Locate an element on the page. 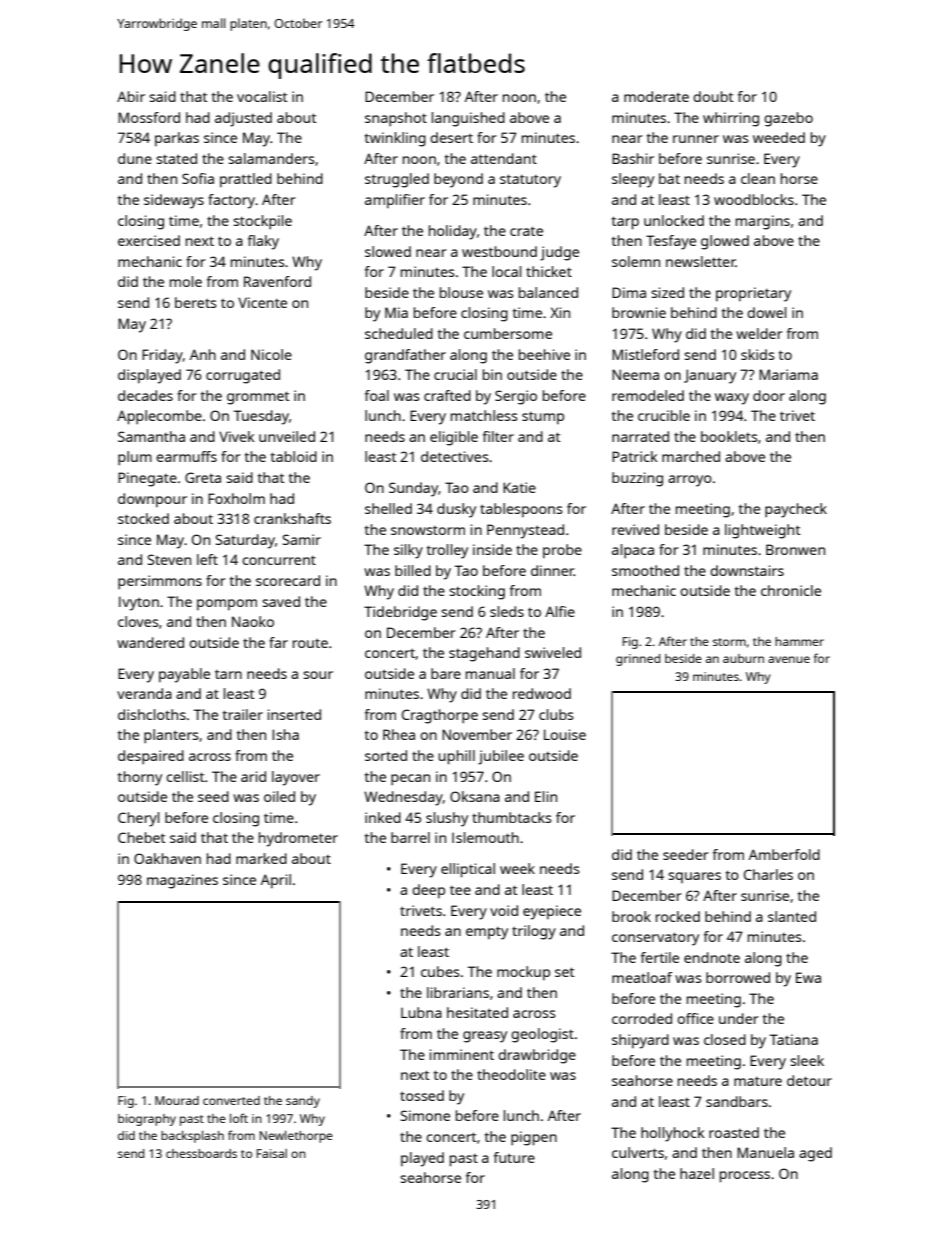  moderate is located at coordinates (656, 96).
